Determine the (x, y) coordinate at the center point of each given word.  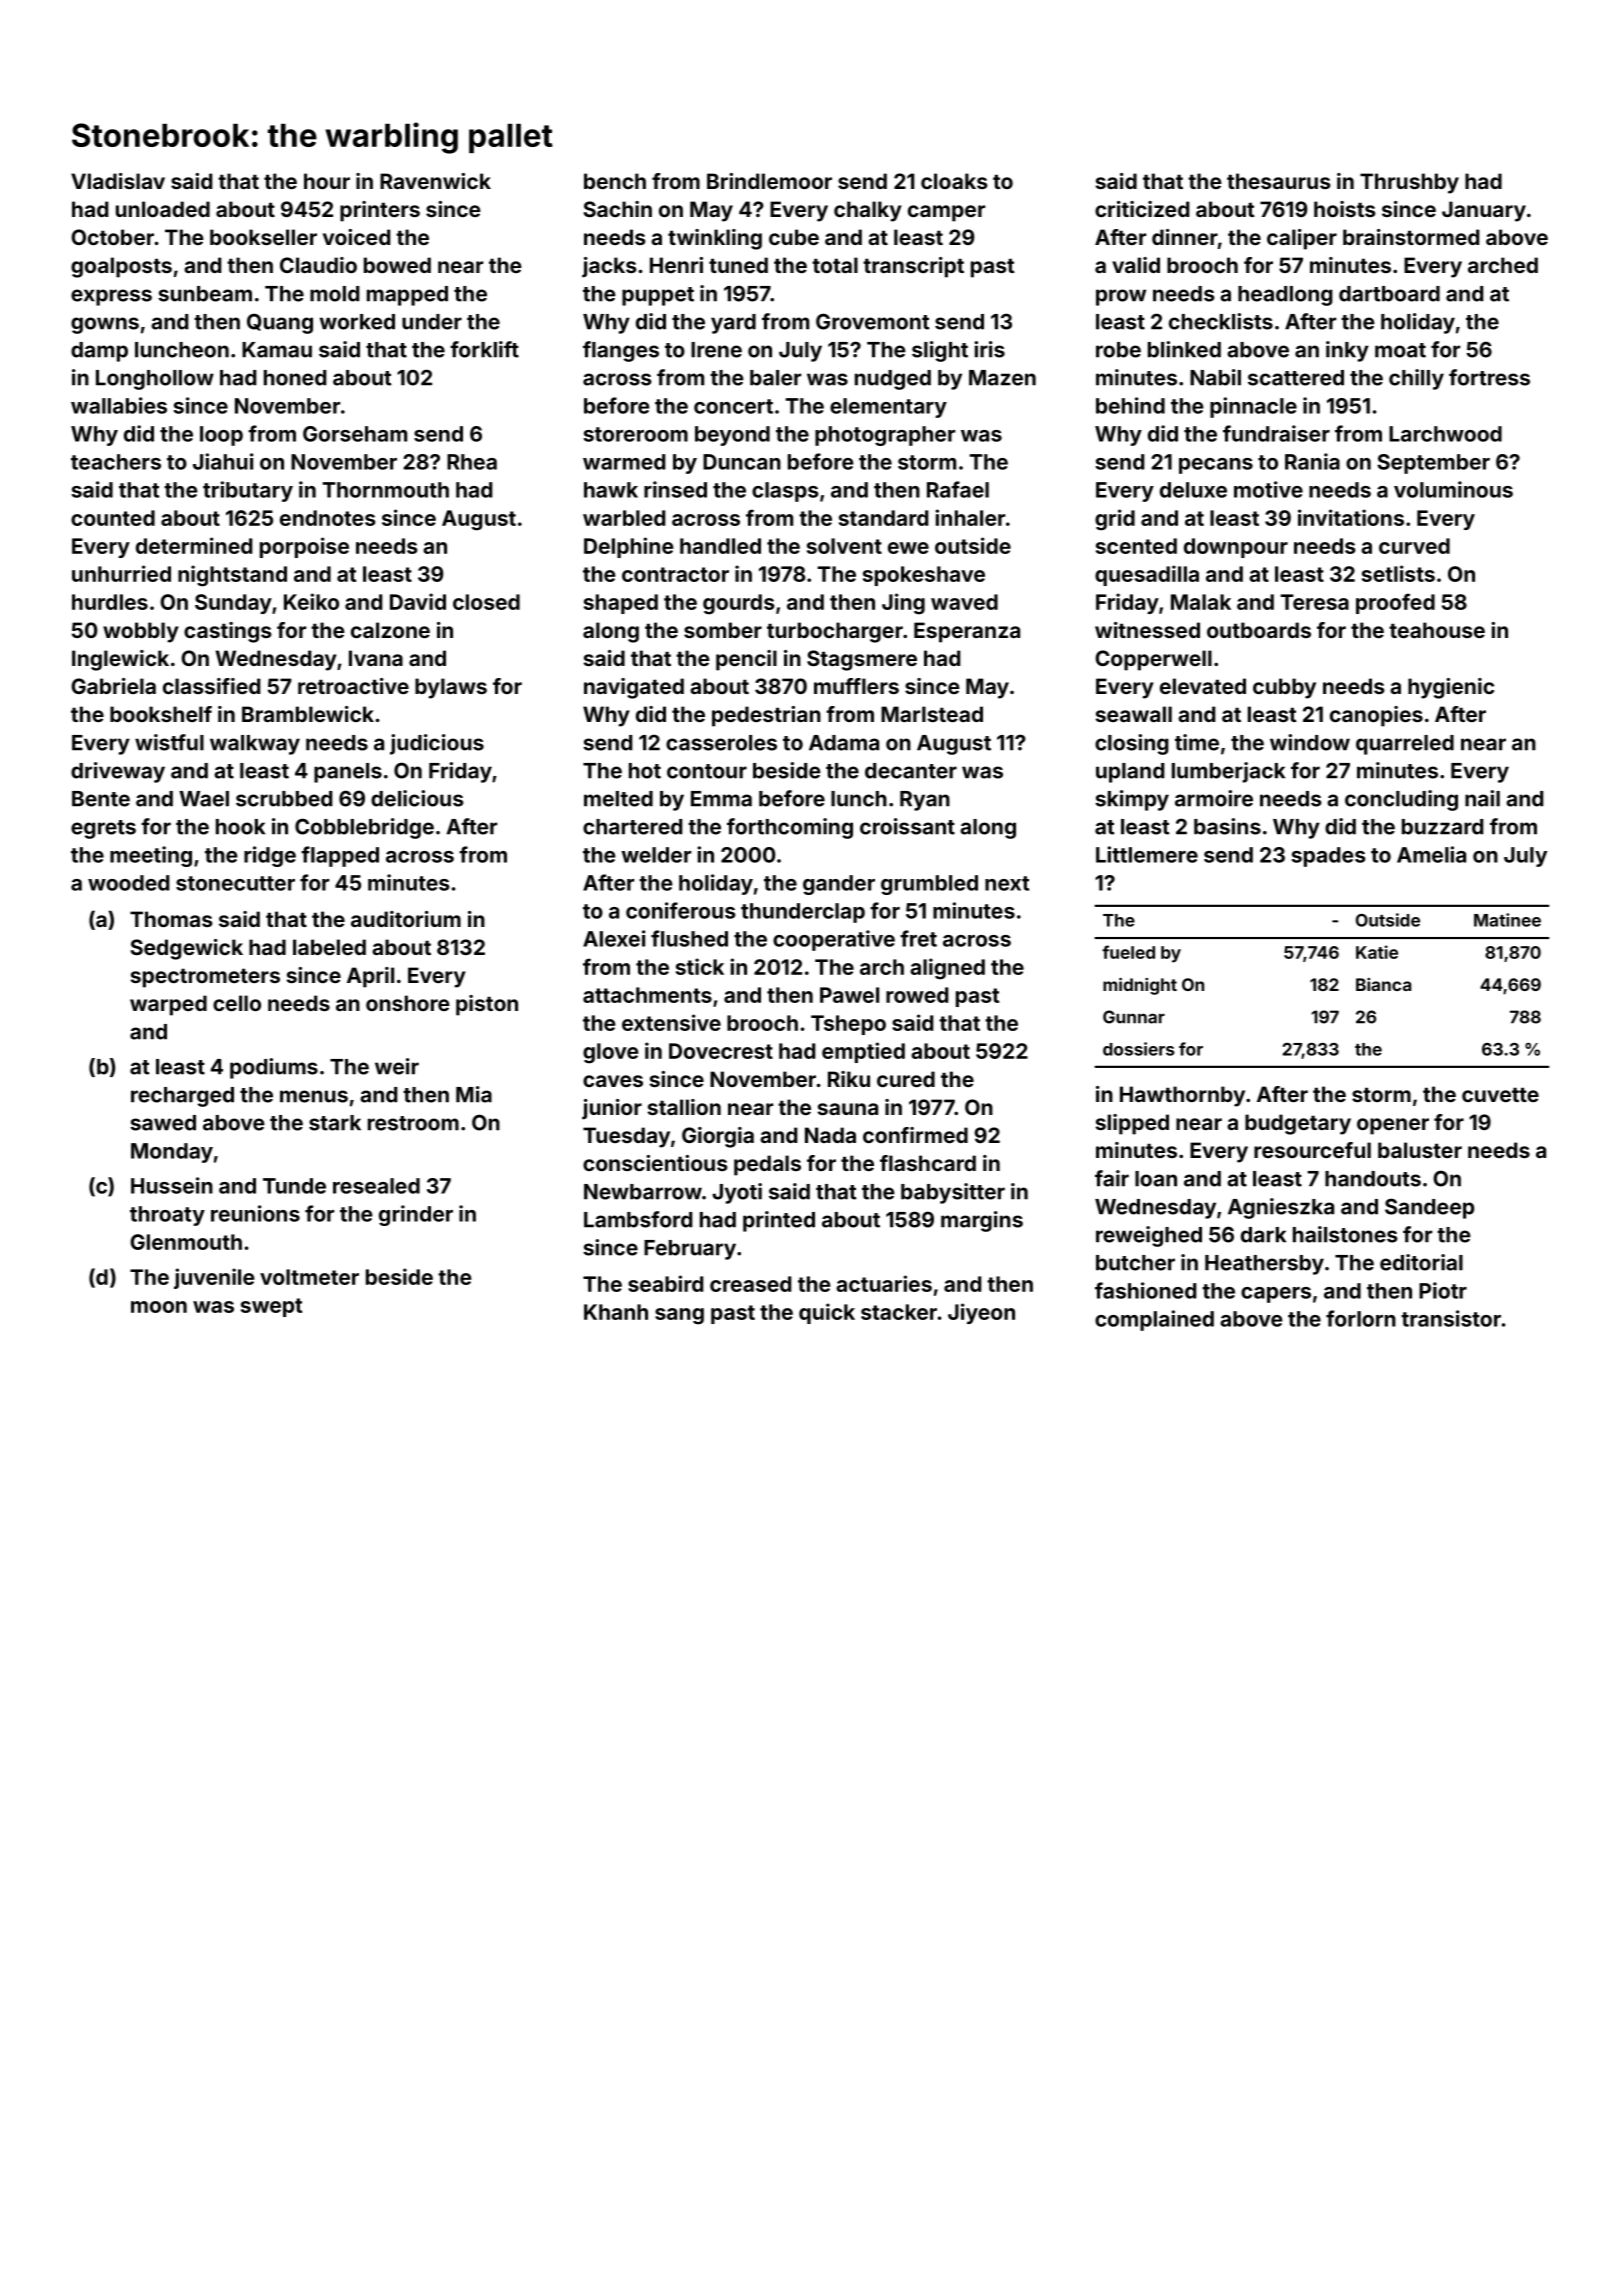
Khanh (616, 1312)
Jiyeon (981, 1313)
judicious (437, 744)
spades (1328, 857)
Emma (721, 799)
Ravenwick (435, 181)
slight (940, 351)
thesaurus (1279, 181)
